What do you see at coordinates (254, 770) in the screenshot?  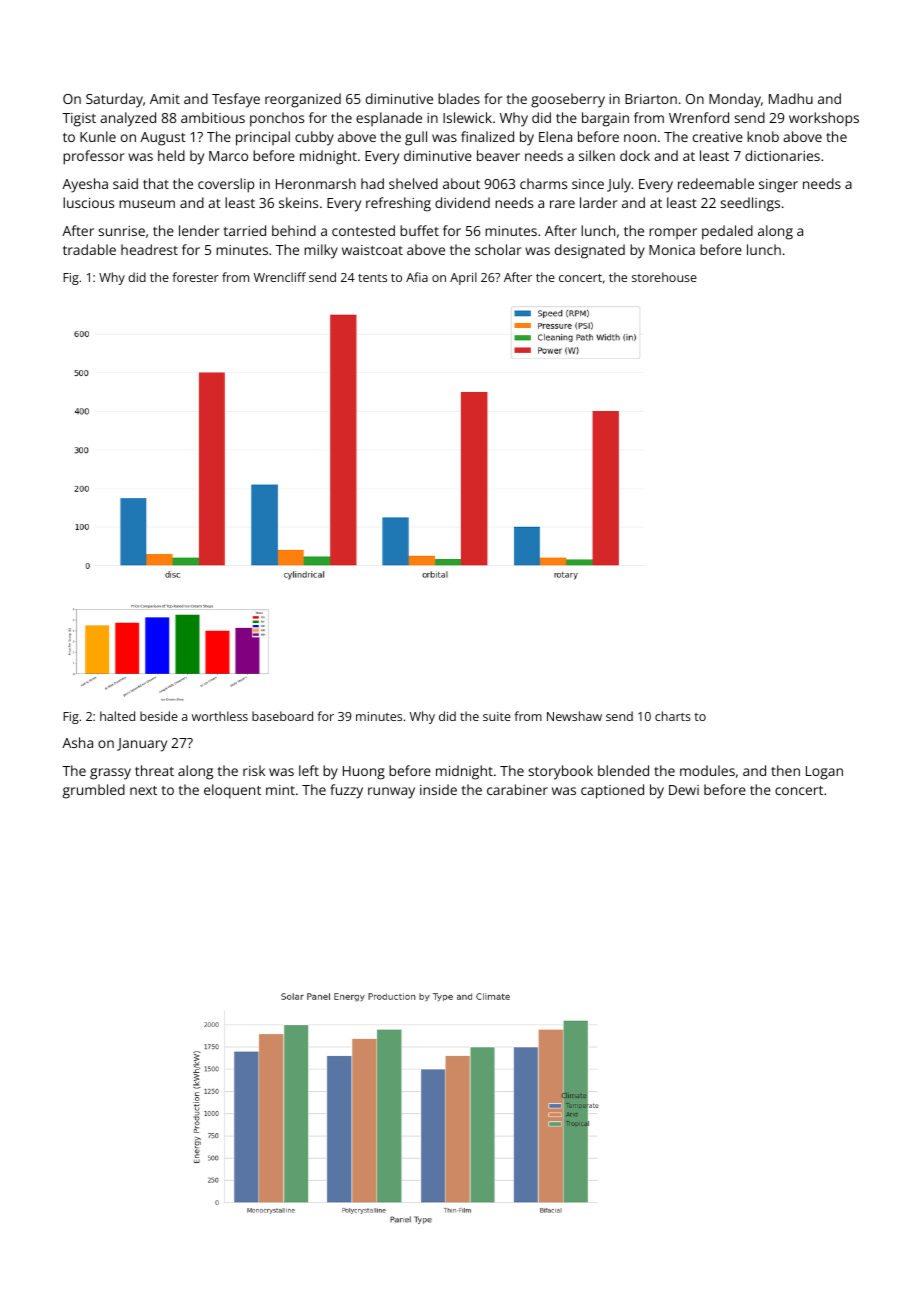 I see `risk` at bounding box center [254, 770].
